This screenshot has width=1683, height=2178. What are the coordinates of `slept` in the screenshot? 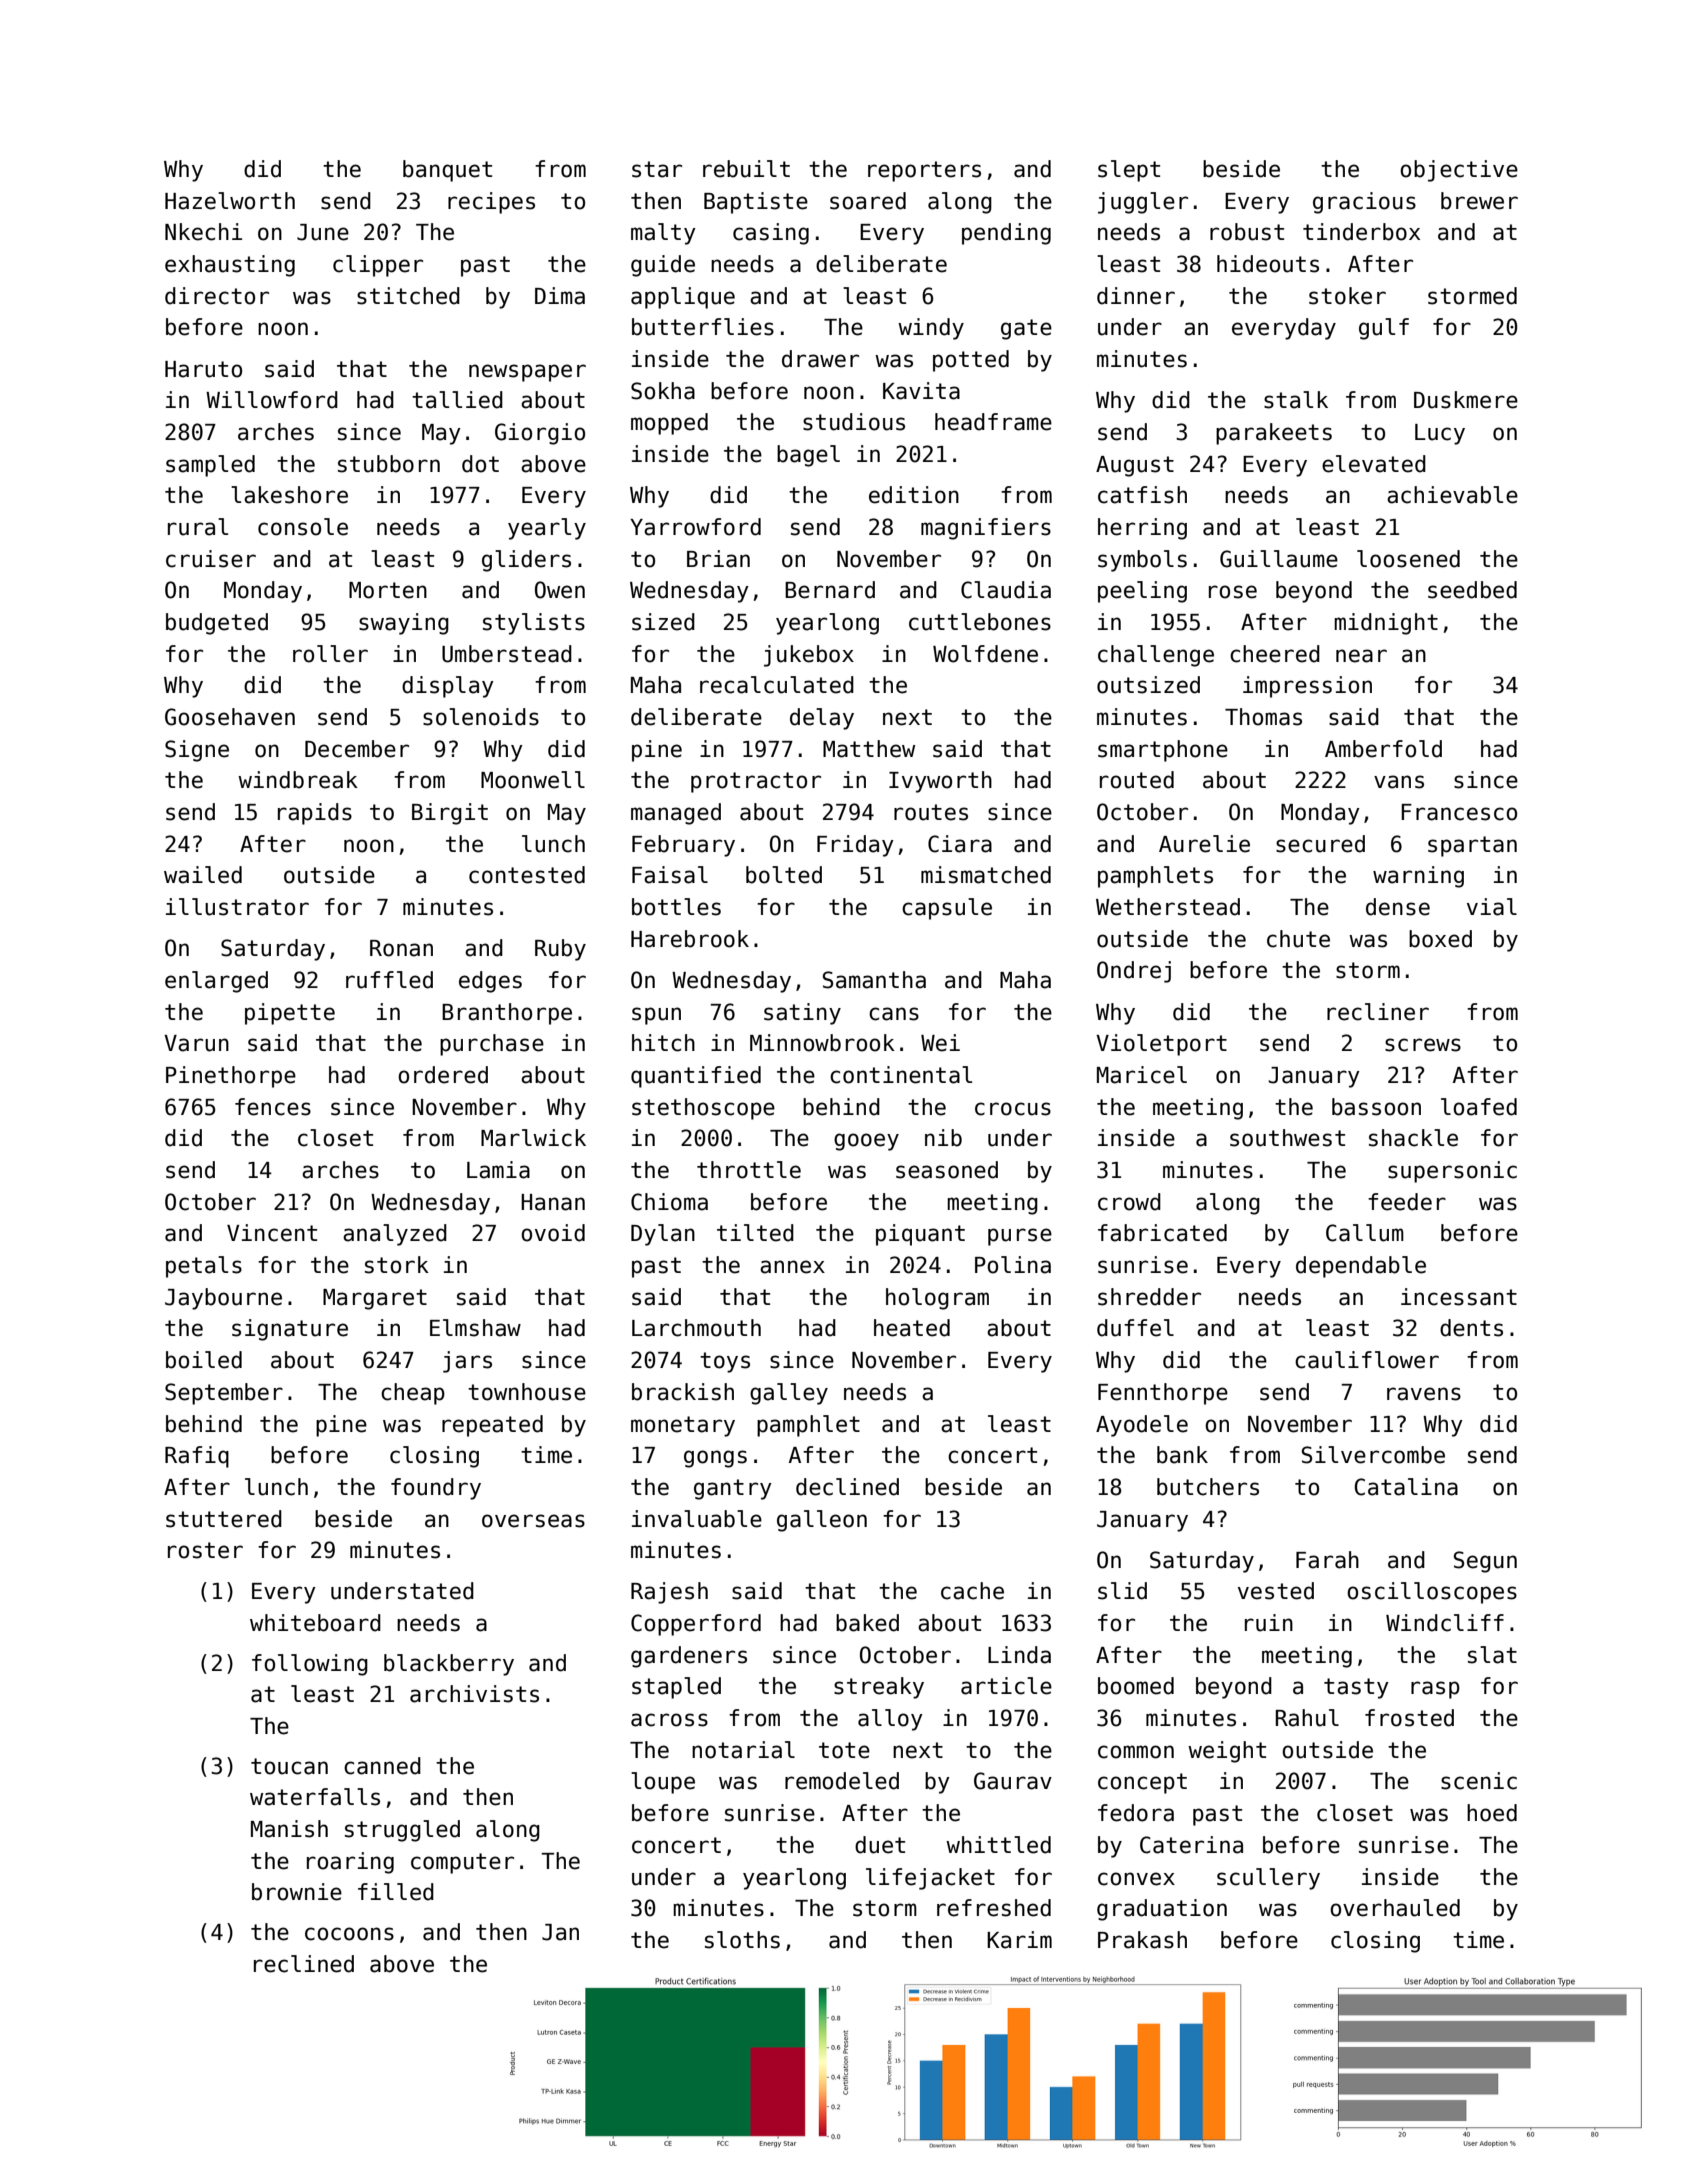 It's located at (1129, 171).
